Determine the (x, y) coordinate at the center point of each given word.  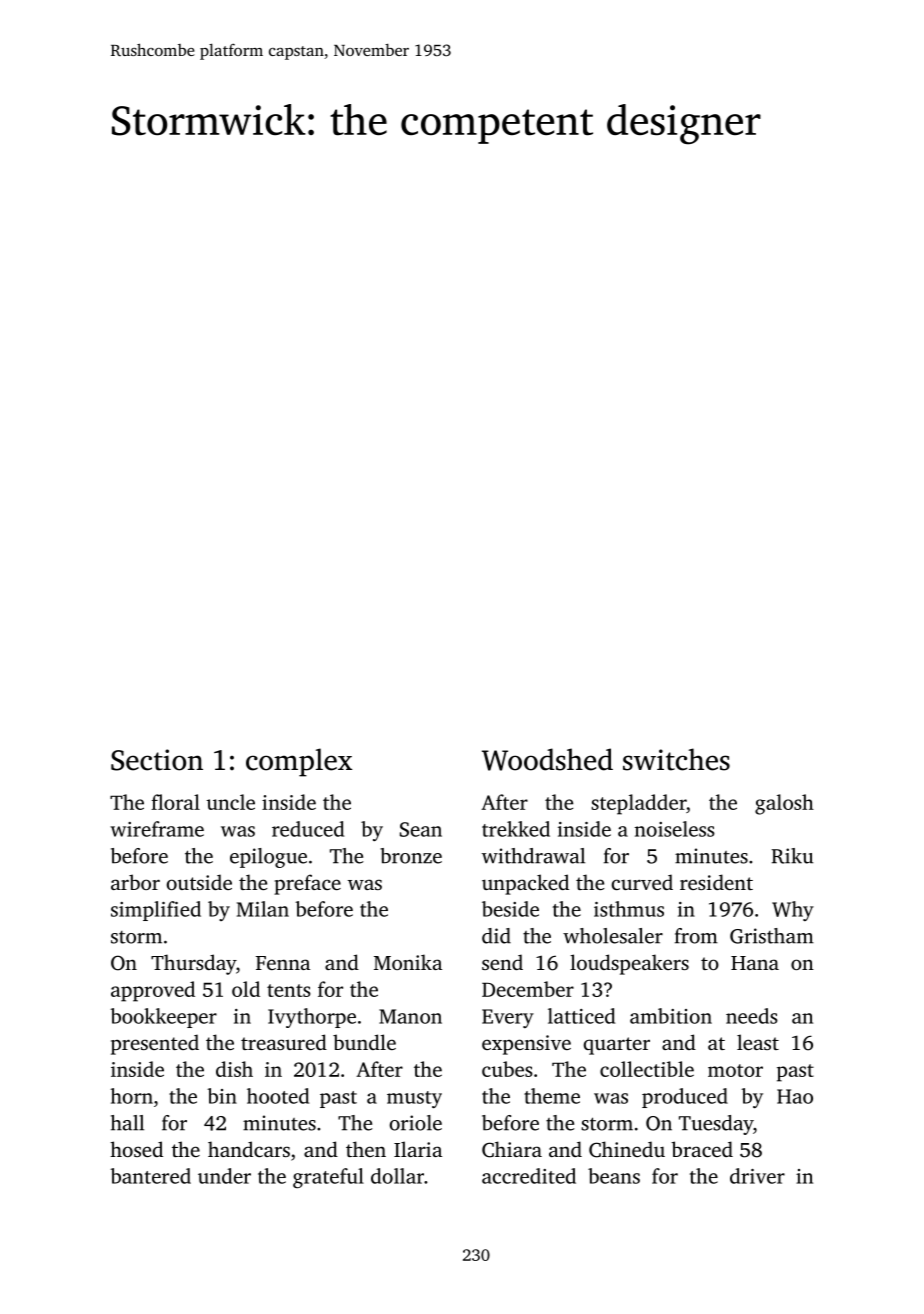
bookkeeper (163, 1018)
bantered (150, 1176)
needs (752, 1016)
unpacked (525, 884)
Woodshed (547, 759)
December (528, 989)
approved (153, 991)
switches (676, 759)
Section (157, 760)
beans (614, 1176)
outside (199, 882)
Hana (755, 963)
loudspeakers (629, 964)
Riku (792, 856)
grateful (328, 1178)
